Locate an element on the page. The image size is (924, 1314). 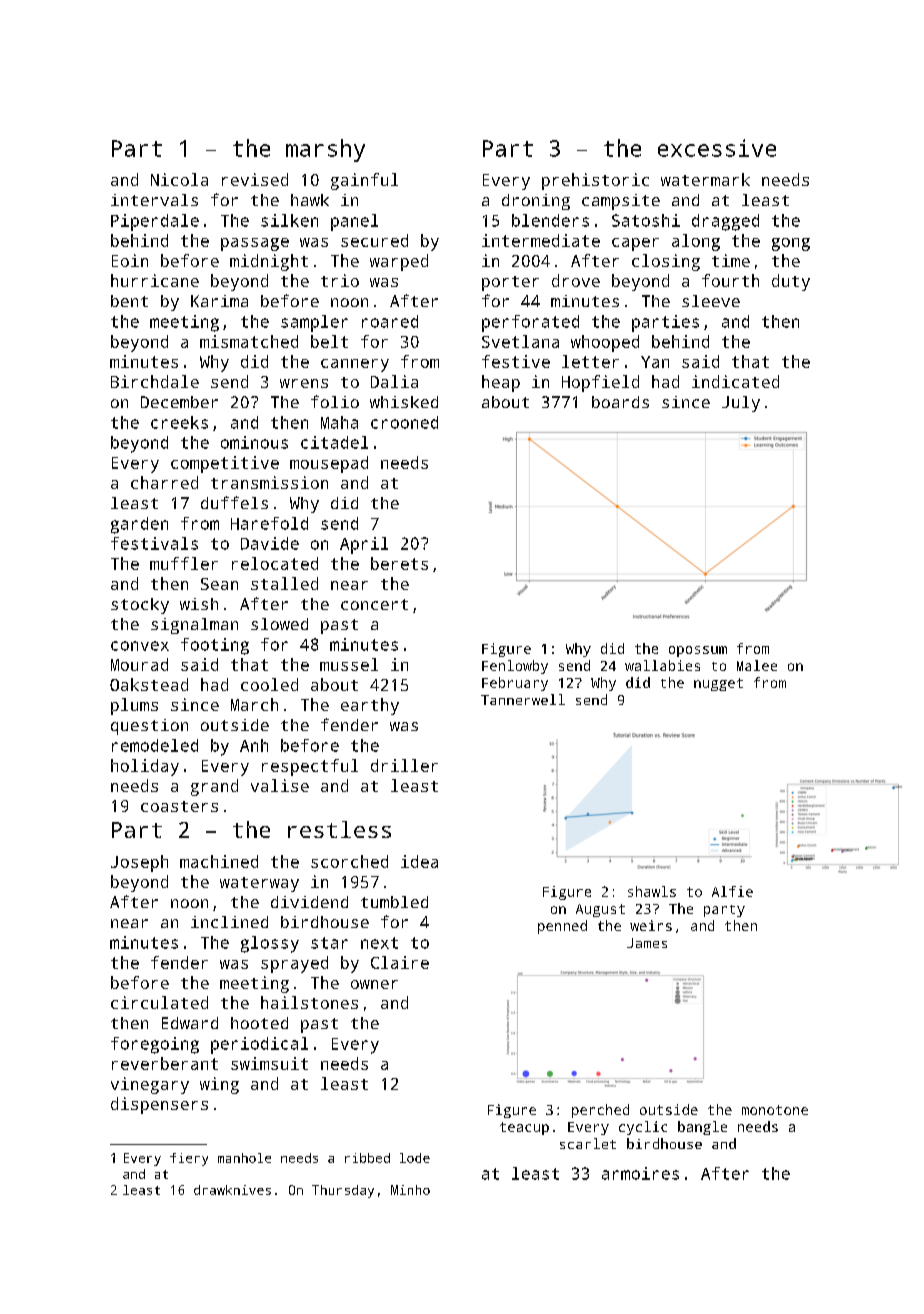
hooted is located at coordinates (259, 1023).
